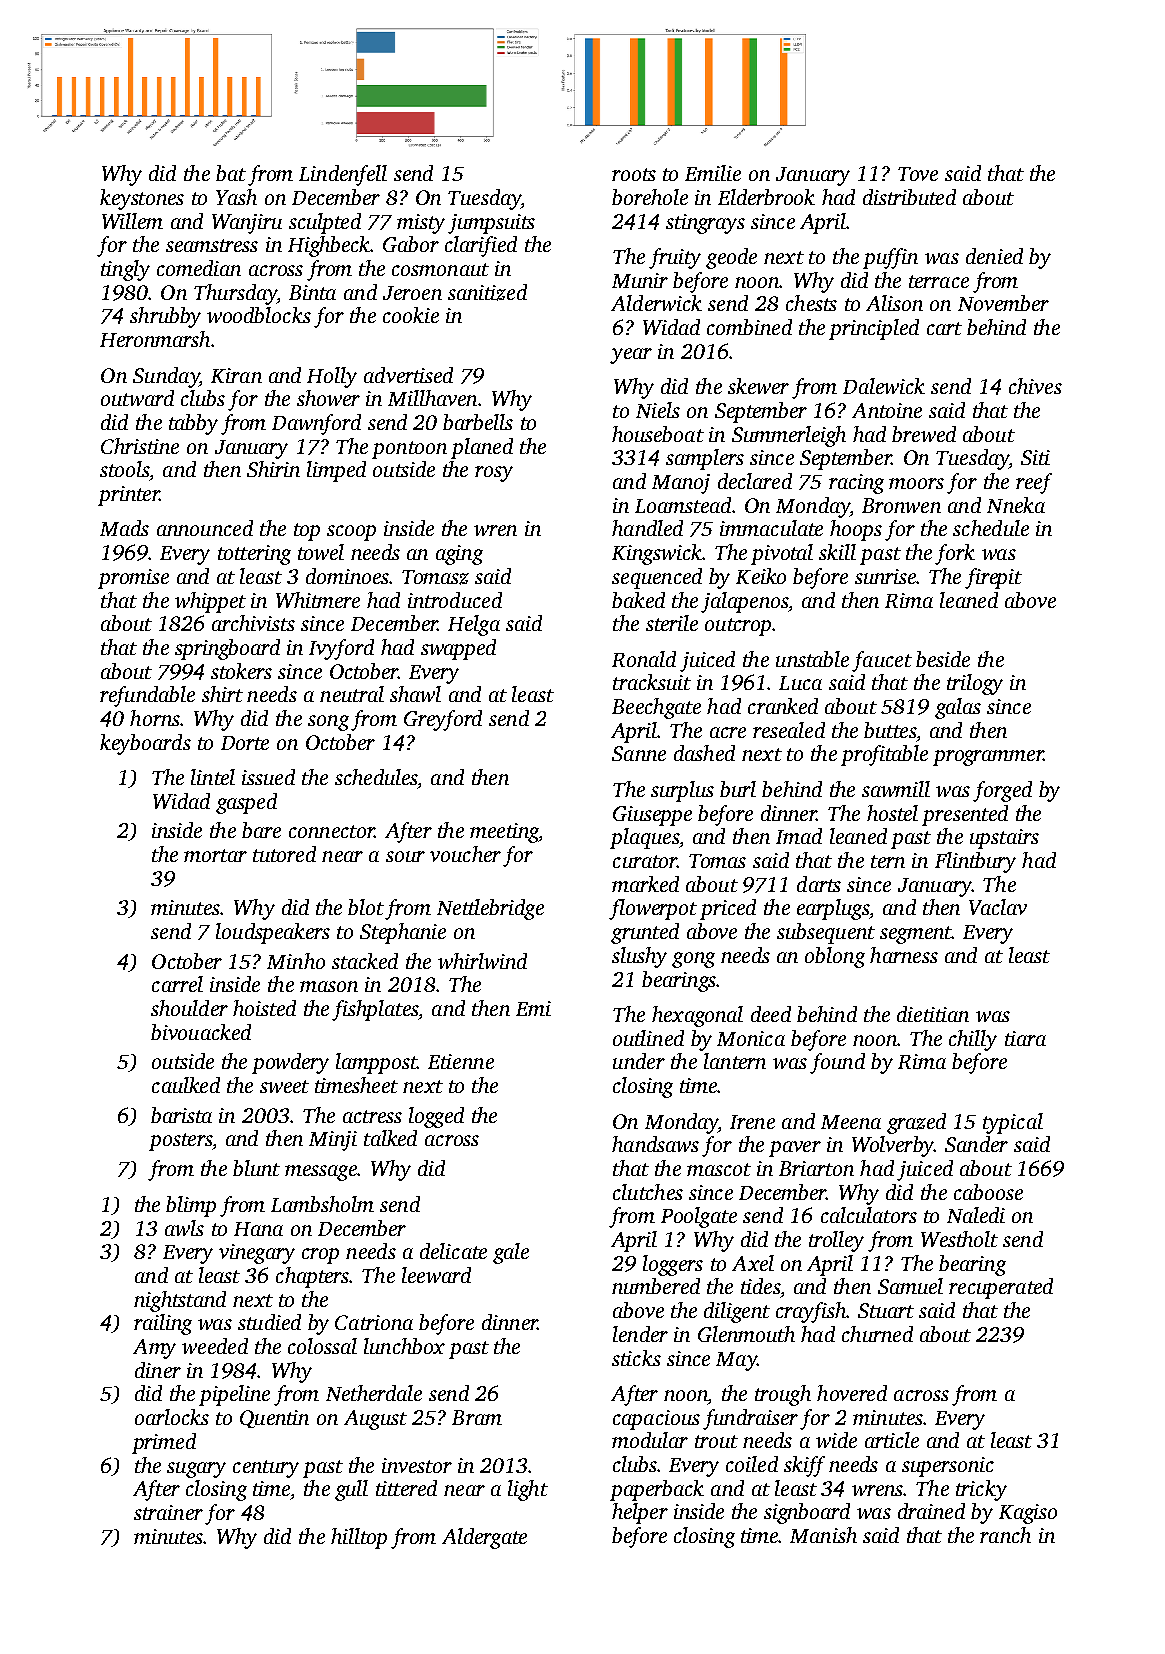  Describe the element at coordinates (744, 602) in the screenshot. I see `jalapenos` at that location.
